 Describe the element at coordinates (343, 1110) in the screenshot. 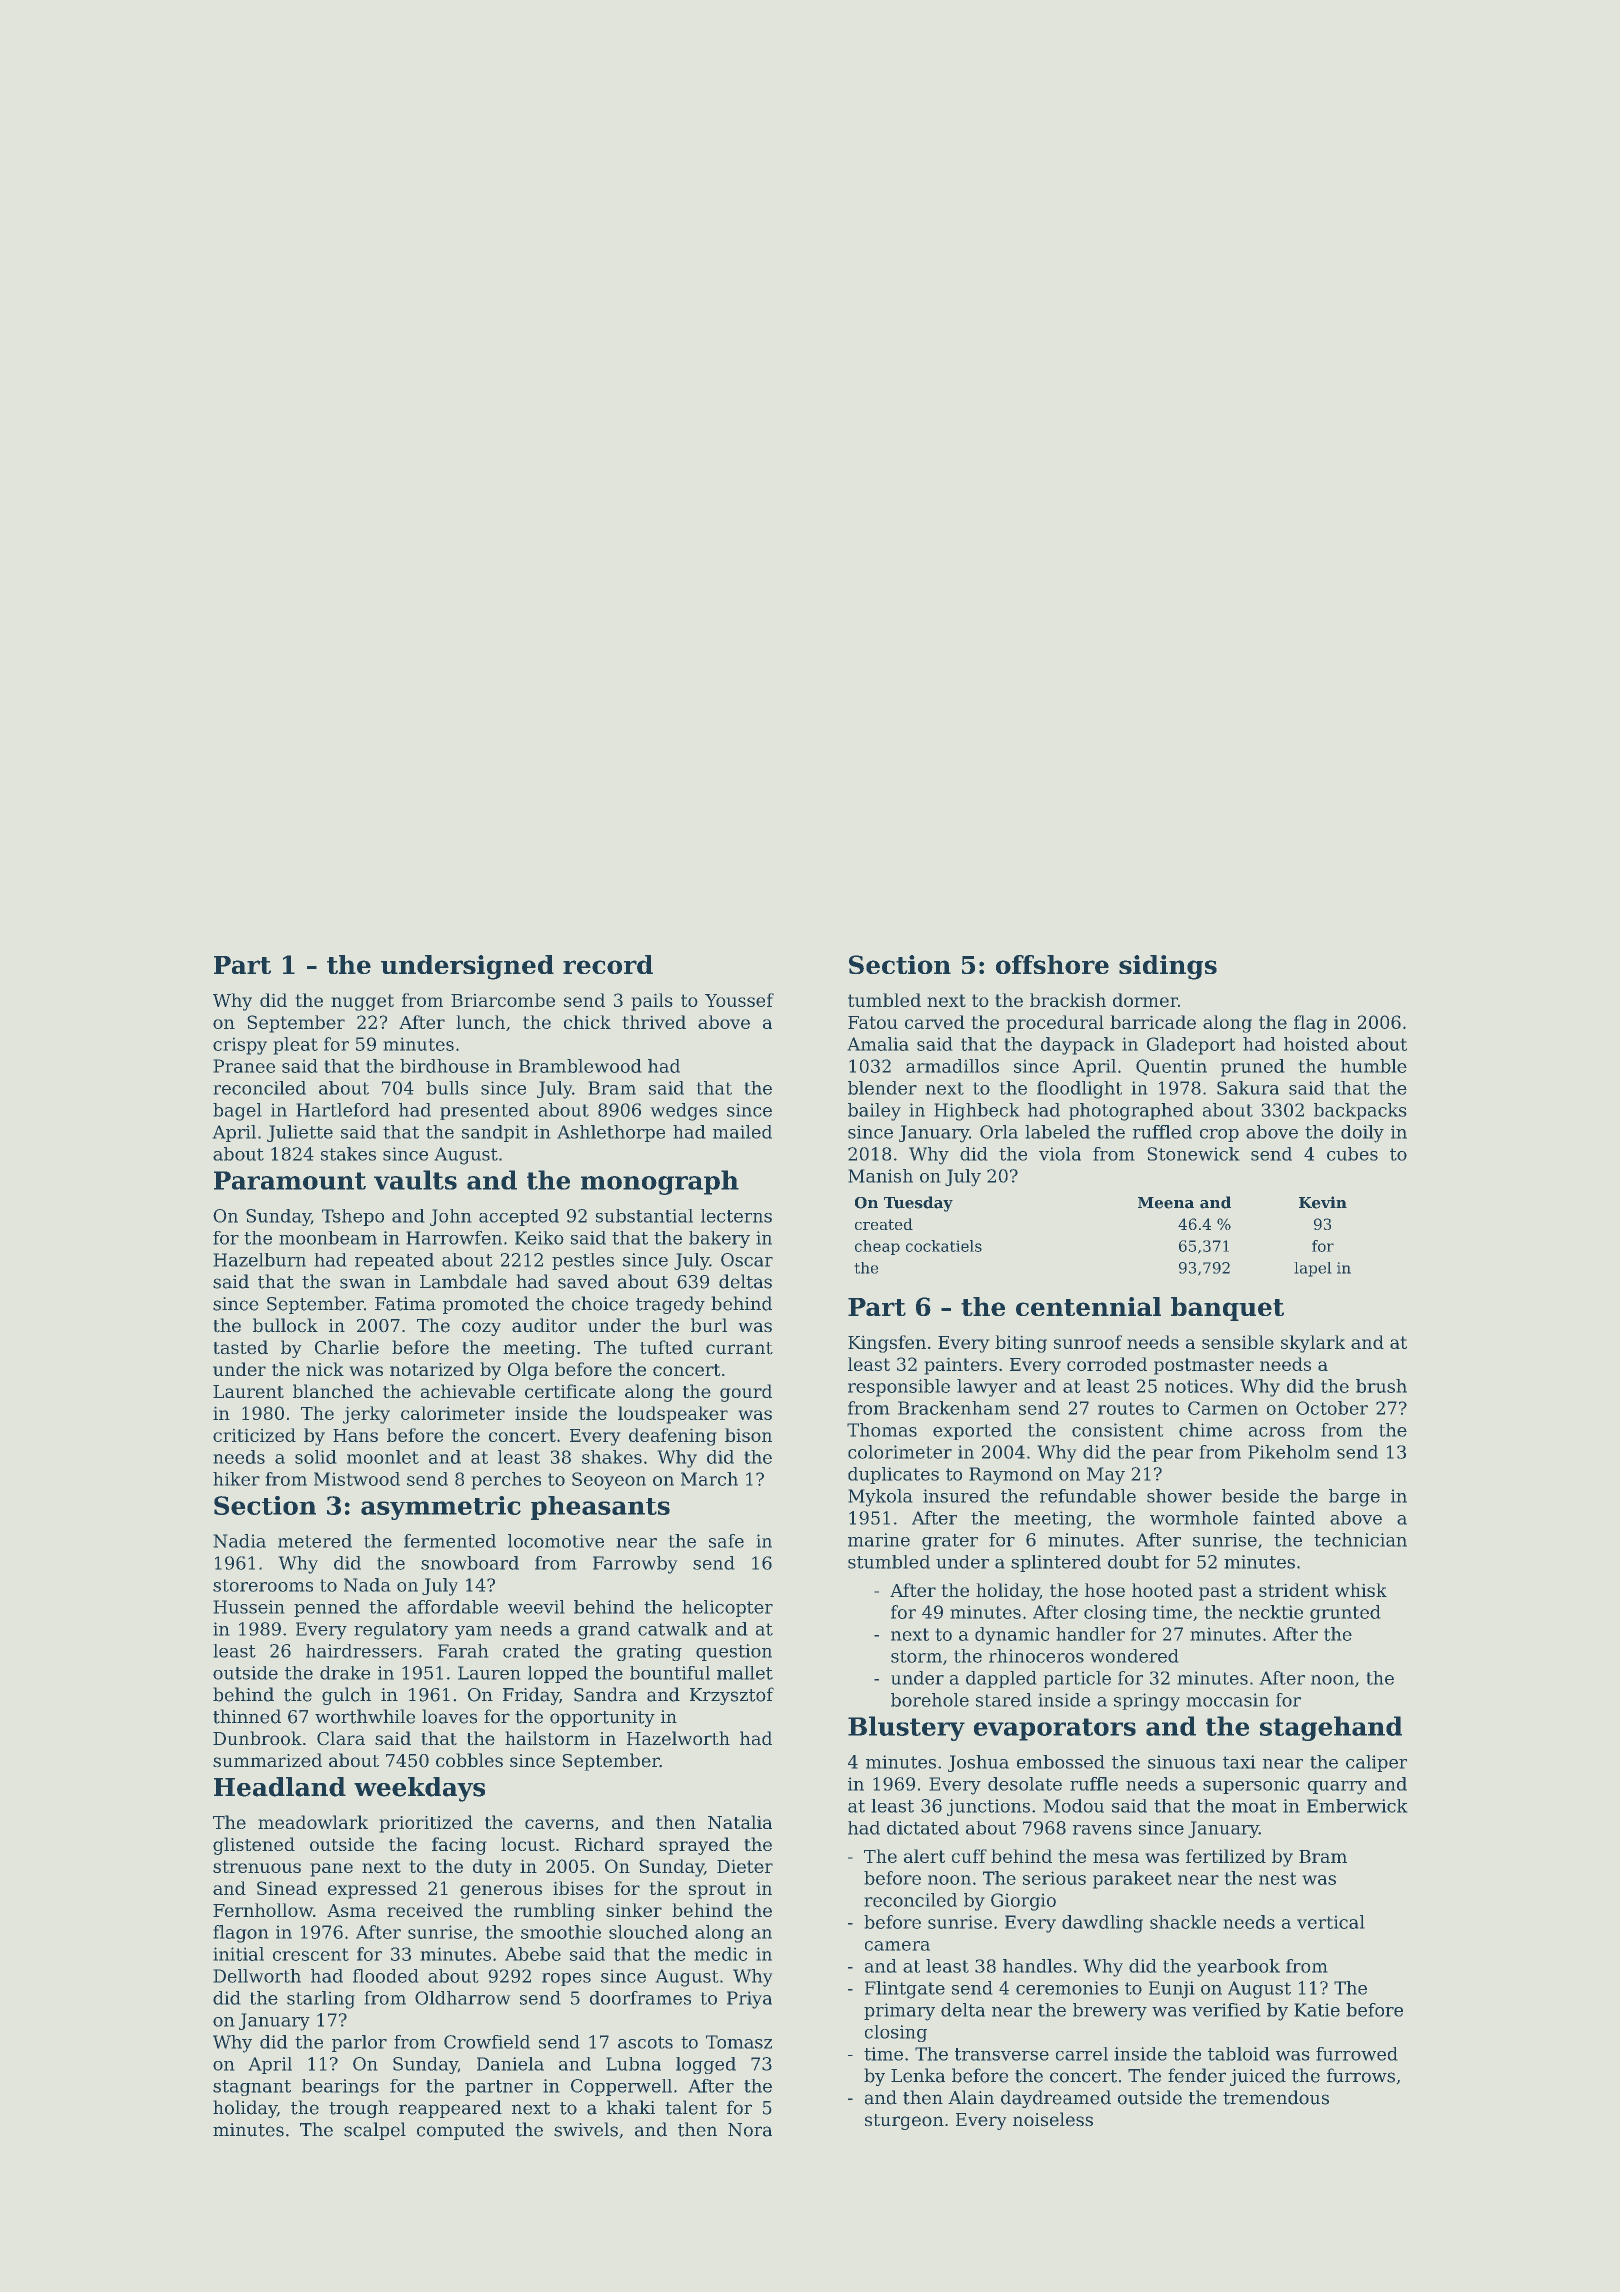

I see `Hartleford` at that location.
